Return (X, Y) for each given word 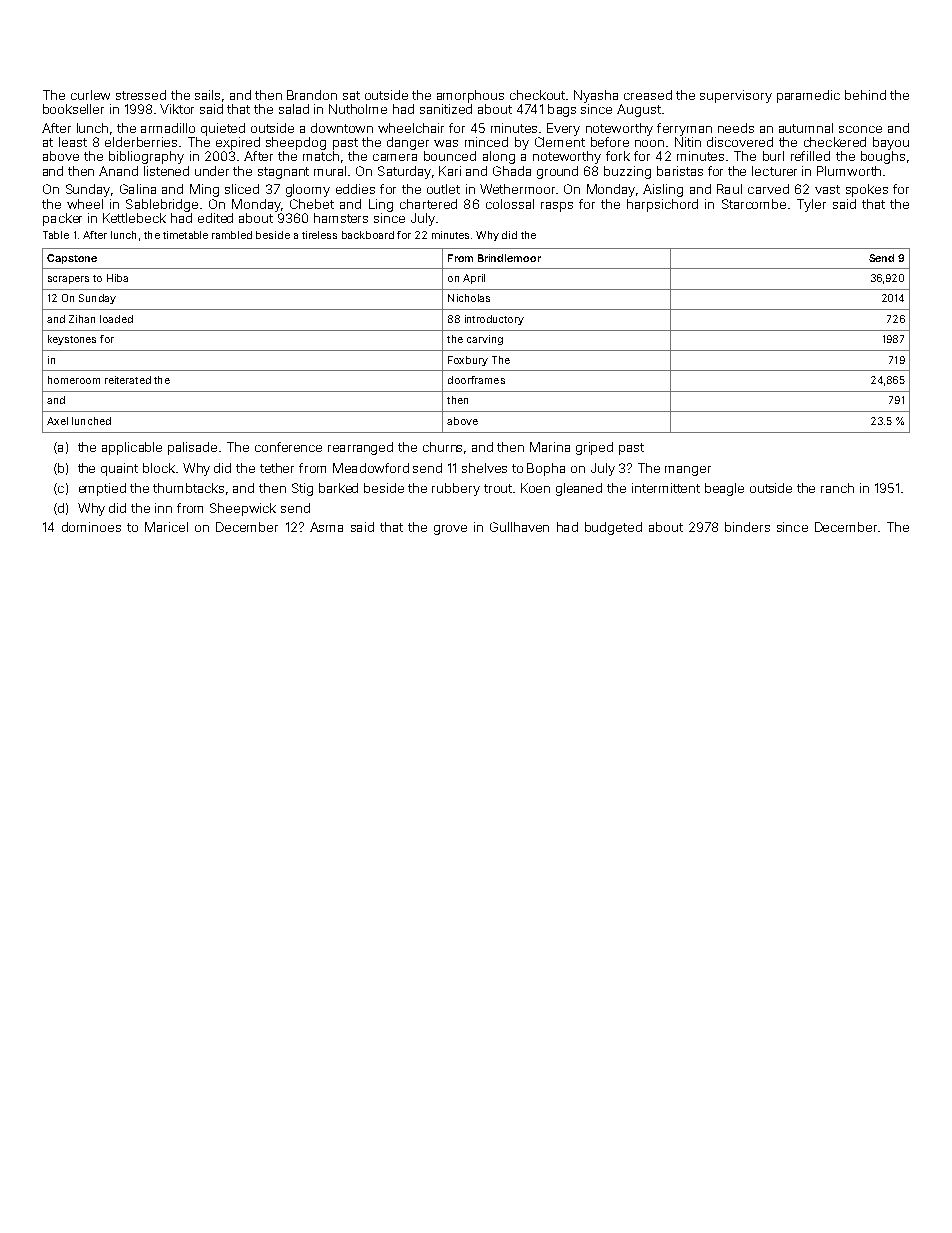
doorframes (476, 380)
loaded (116, 319)
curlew (90, 95)
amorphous (470, 96)
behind (865, 95)
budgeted (613, 528)
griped (594, 448)
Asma (326, 527)
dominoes (91, 527)
